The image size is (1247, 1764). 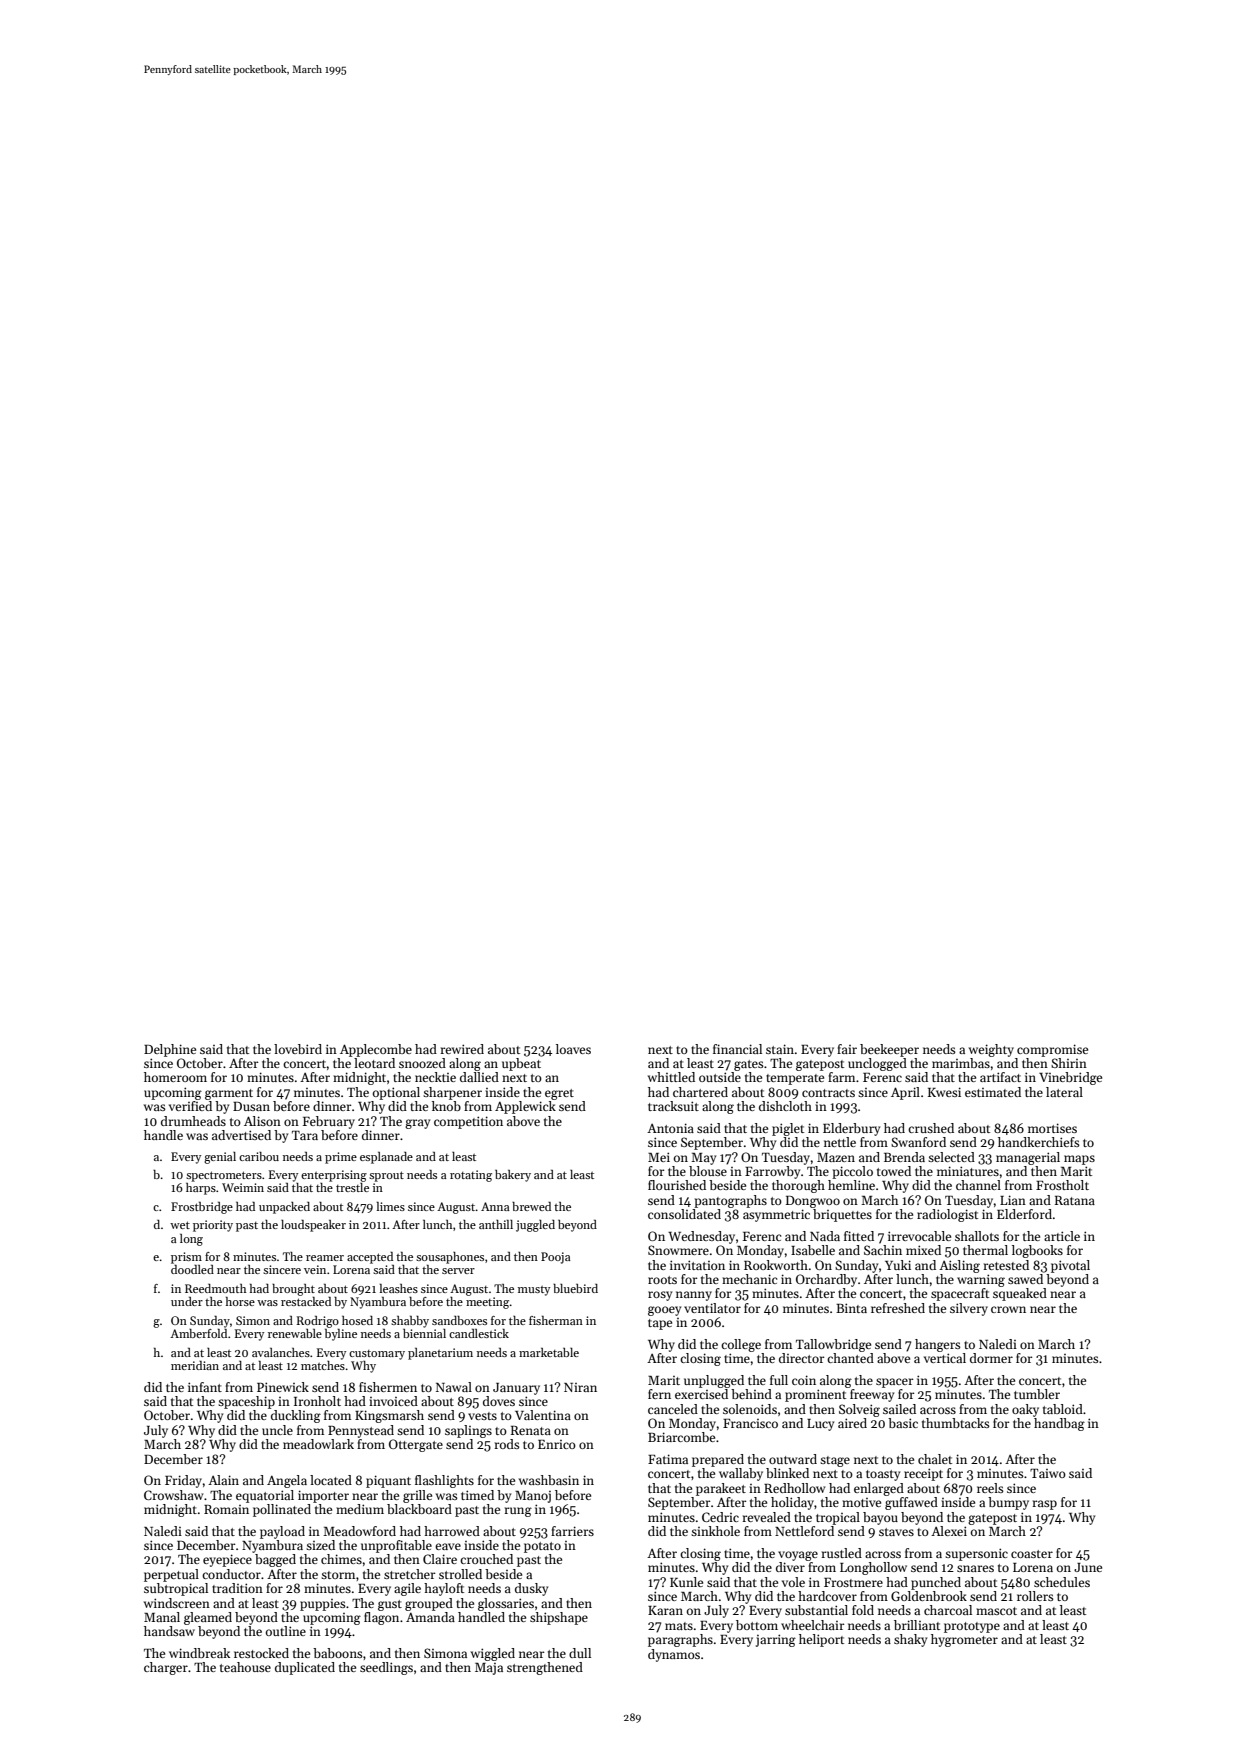 I want to click on homeroom, so click(x=175, y=1077).
